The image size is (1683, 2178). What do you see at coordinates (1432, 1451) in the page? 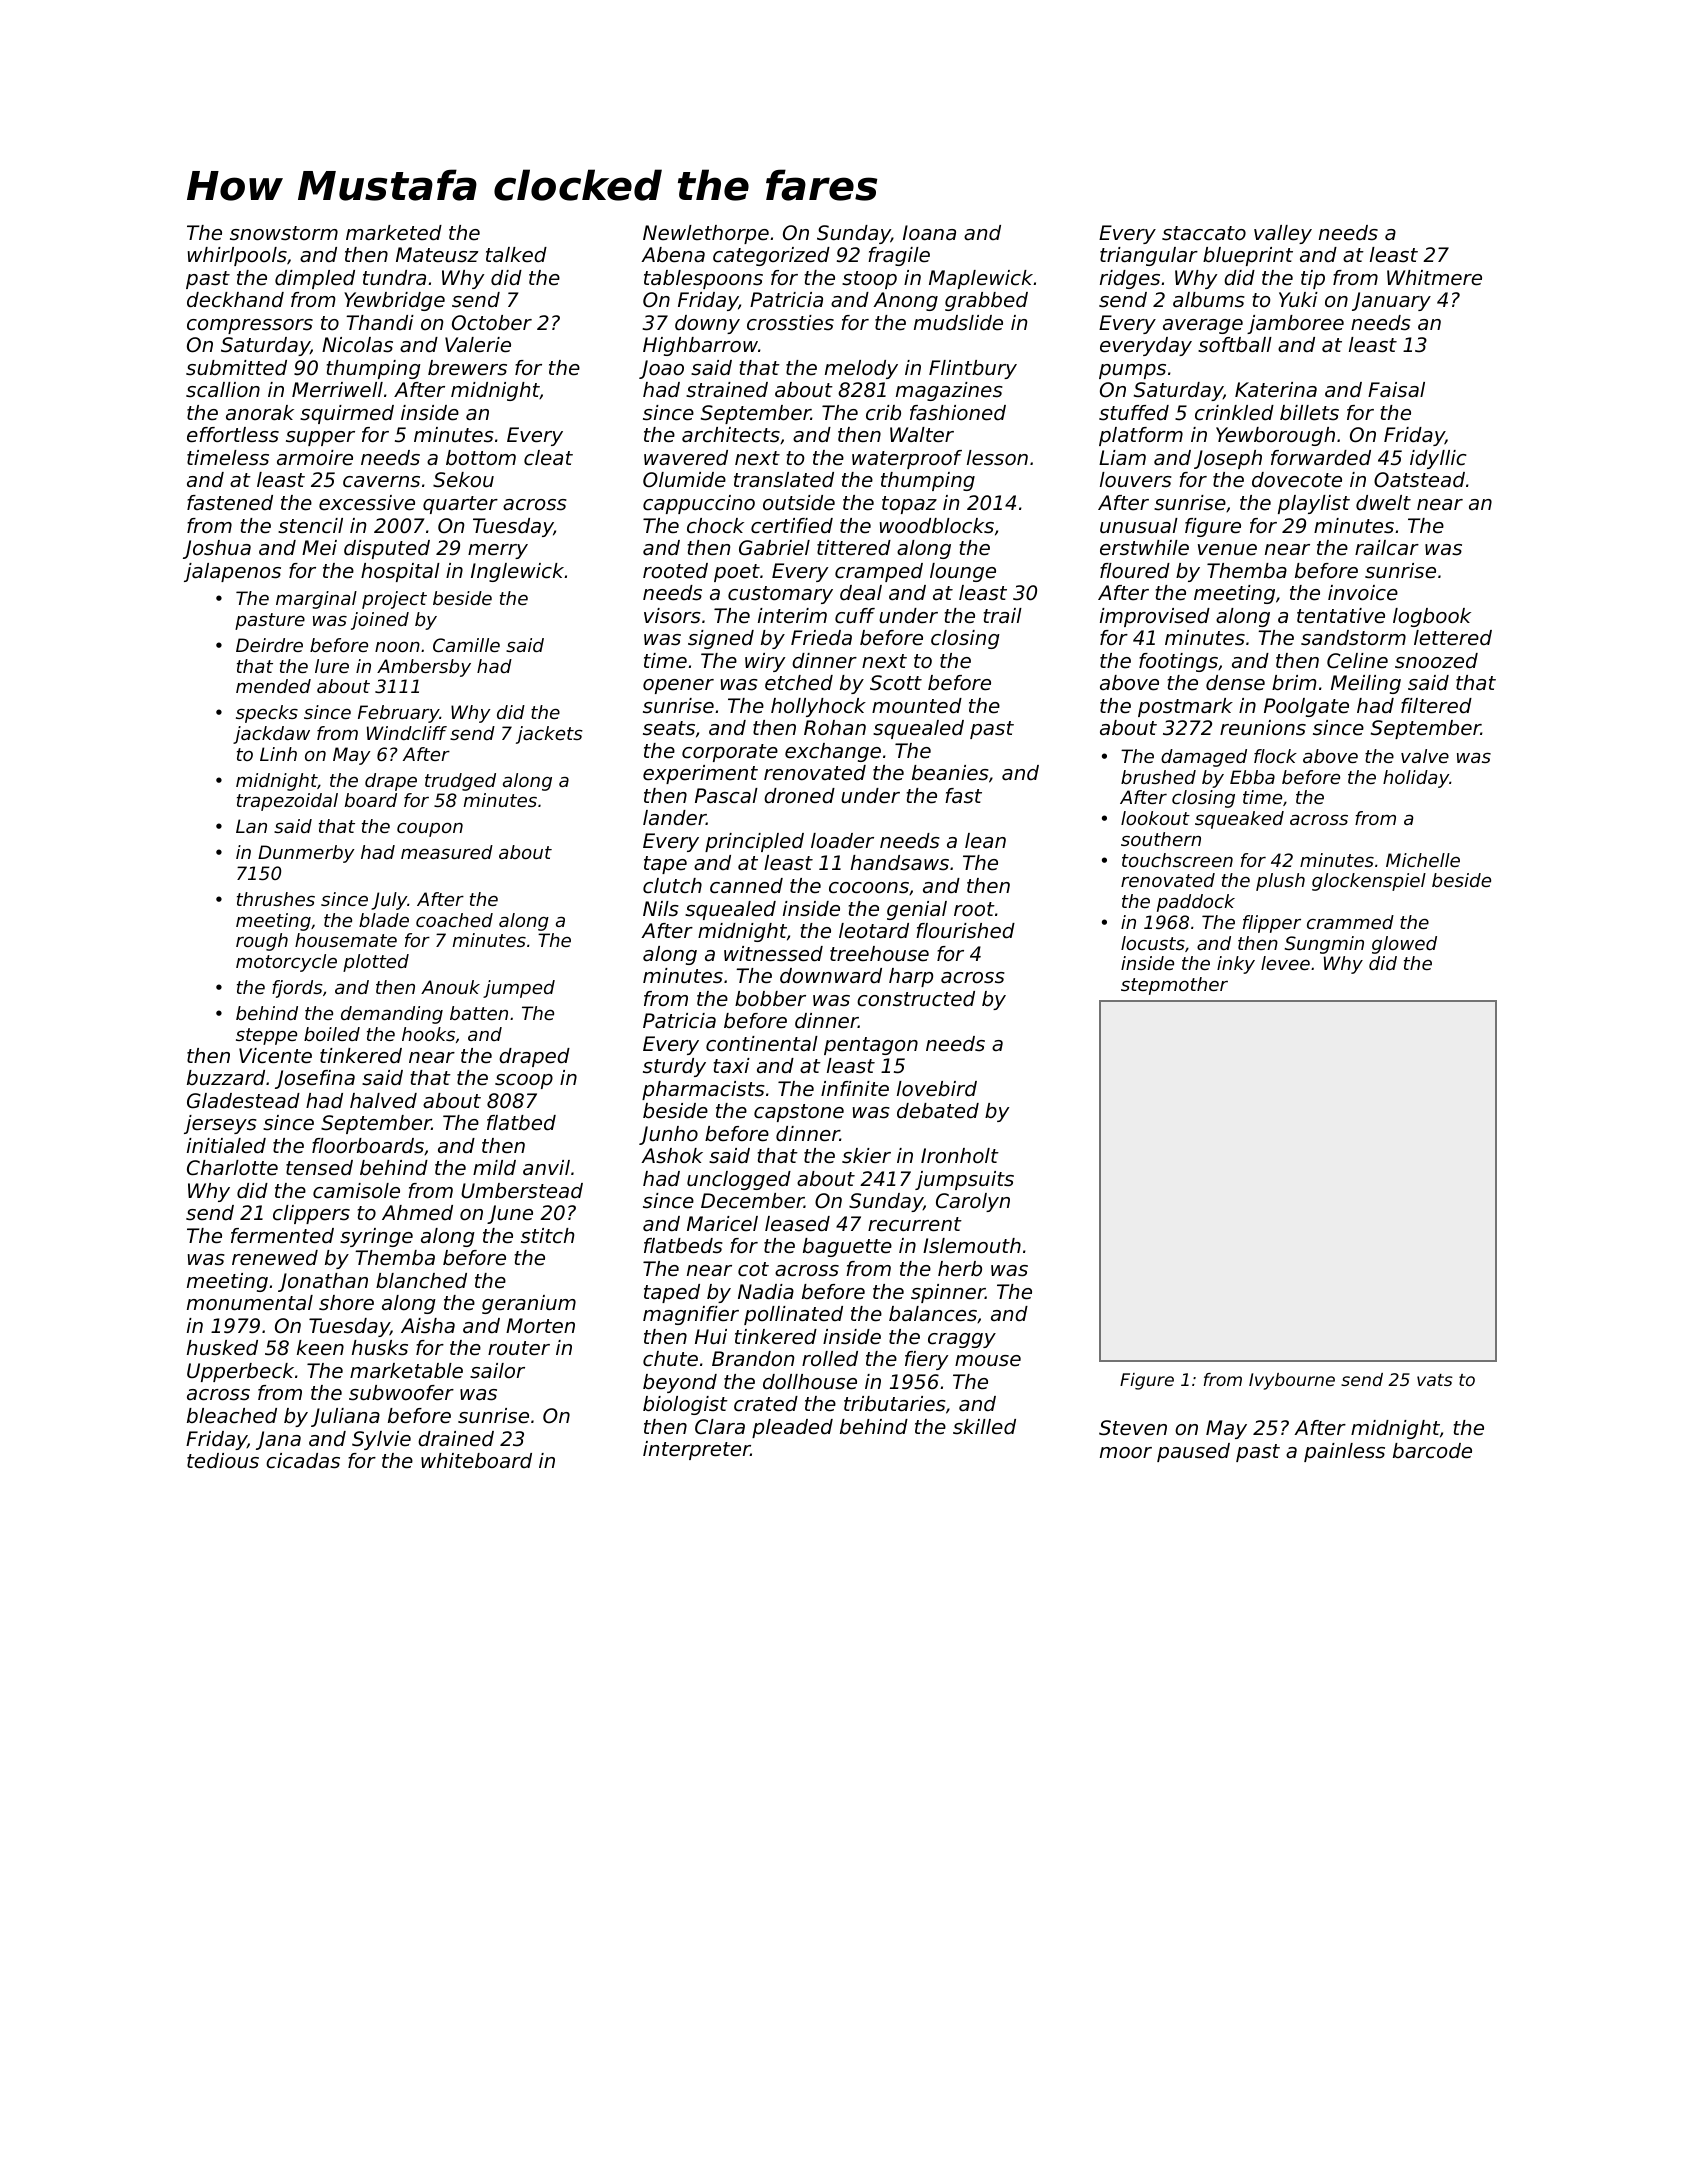
I see `barcode` at bounding box center [1432, 1451].
